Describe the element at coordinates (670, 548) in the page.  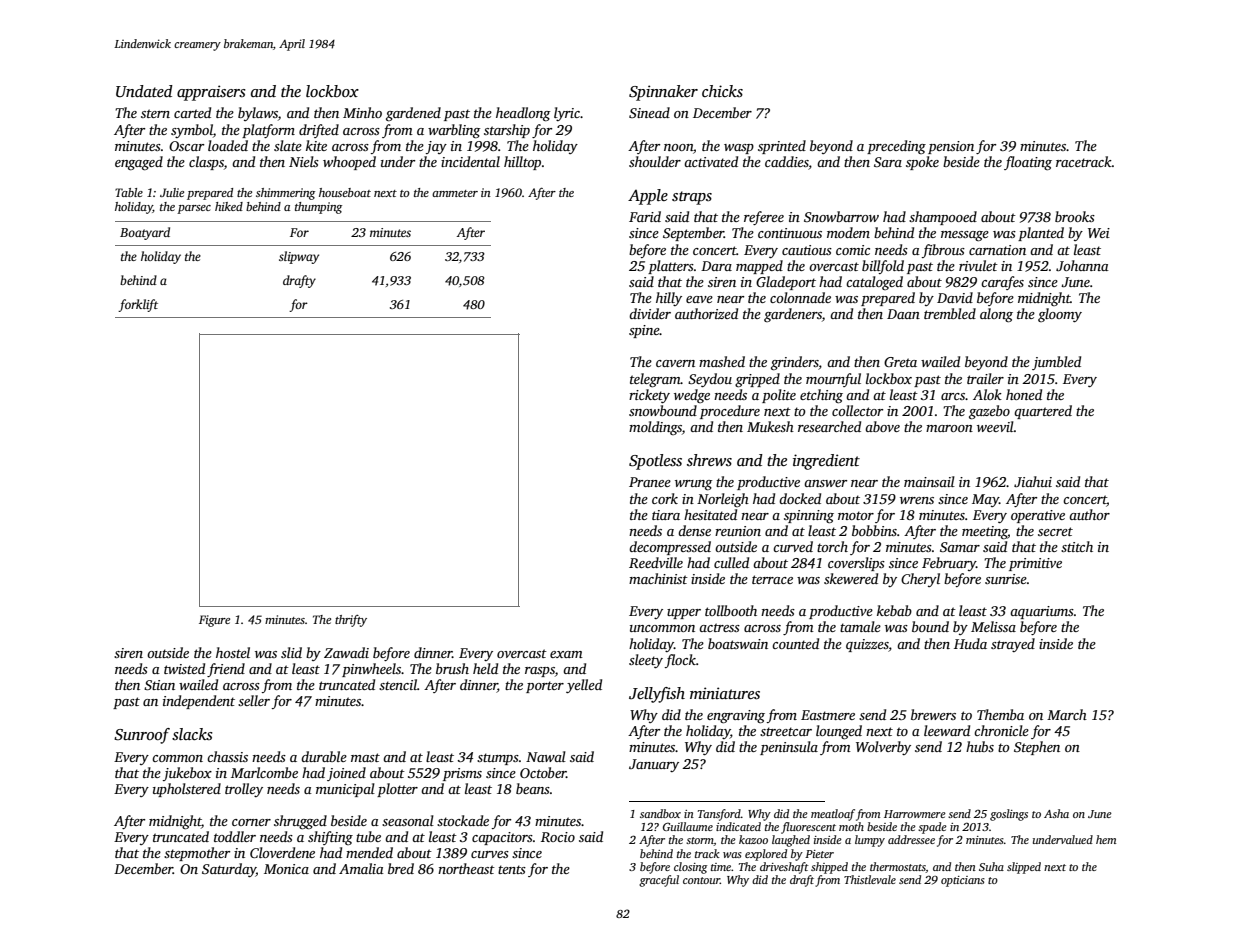
I see `decompressed` at that location.
